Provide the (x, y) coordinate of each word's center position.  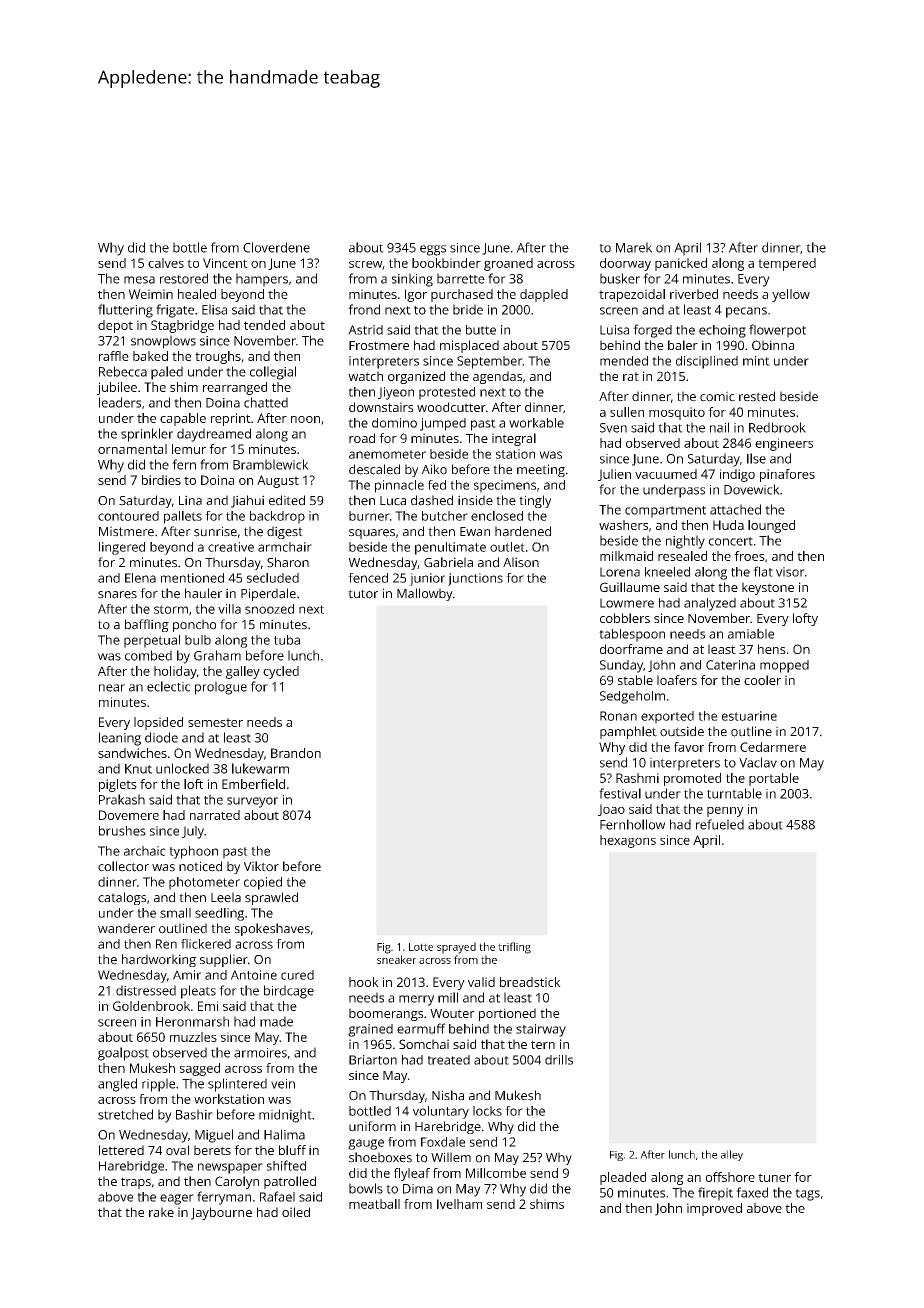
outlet (507, 547)
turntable (734, 793)
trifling (514, 948)
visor (790, 572)
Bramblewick (271, 464)
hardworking (159, 960)
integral (514, 439)
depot (115, 326)
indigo (737, 475)
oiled (296, 1212)
